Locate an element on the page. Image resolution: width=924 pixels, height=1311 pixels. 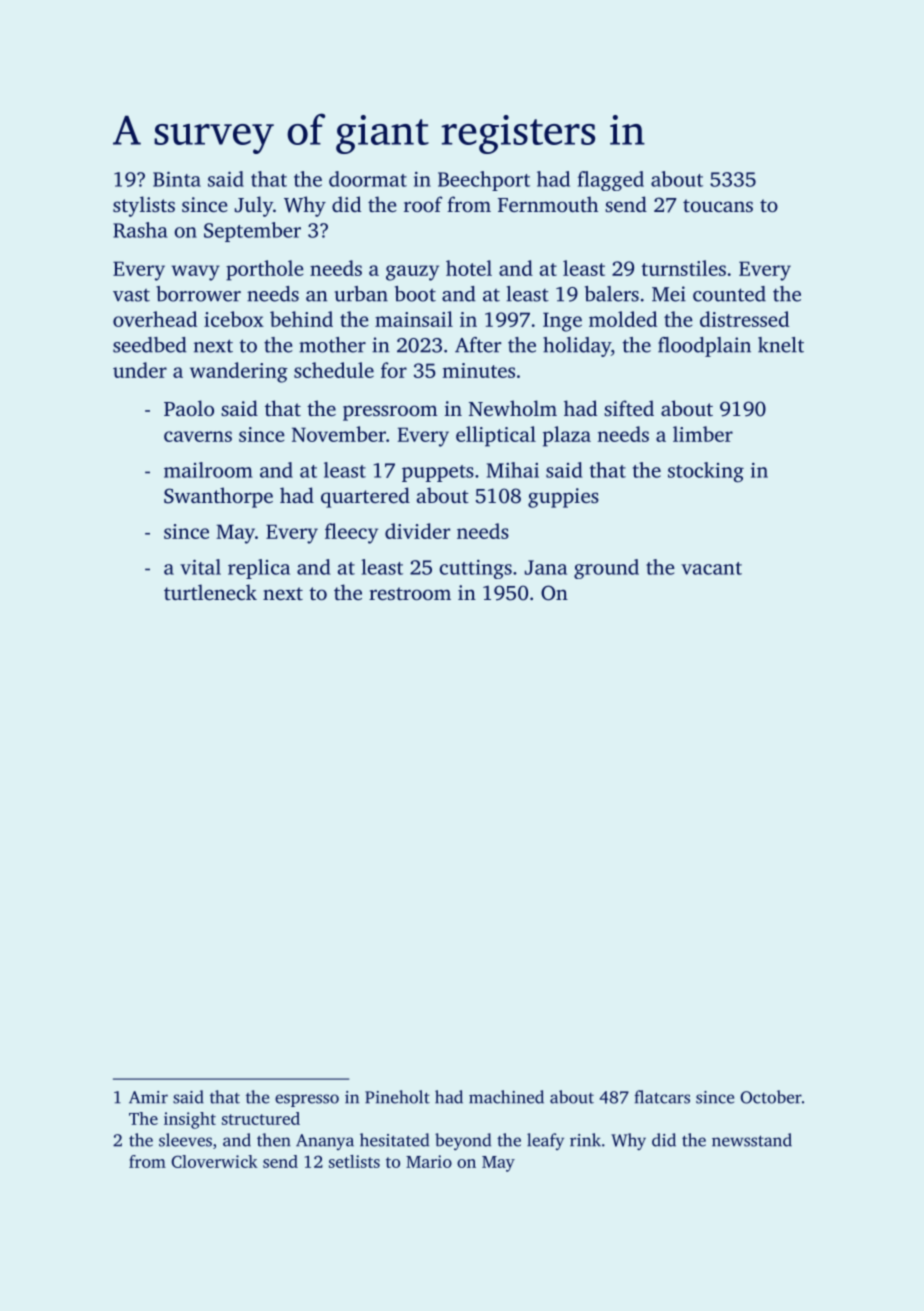
October is located at coordinates (771, 1097).
